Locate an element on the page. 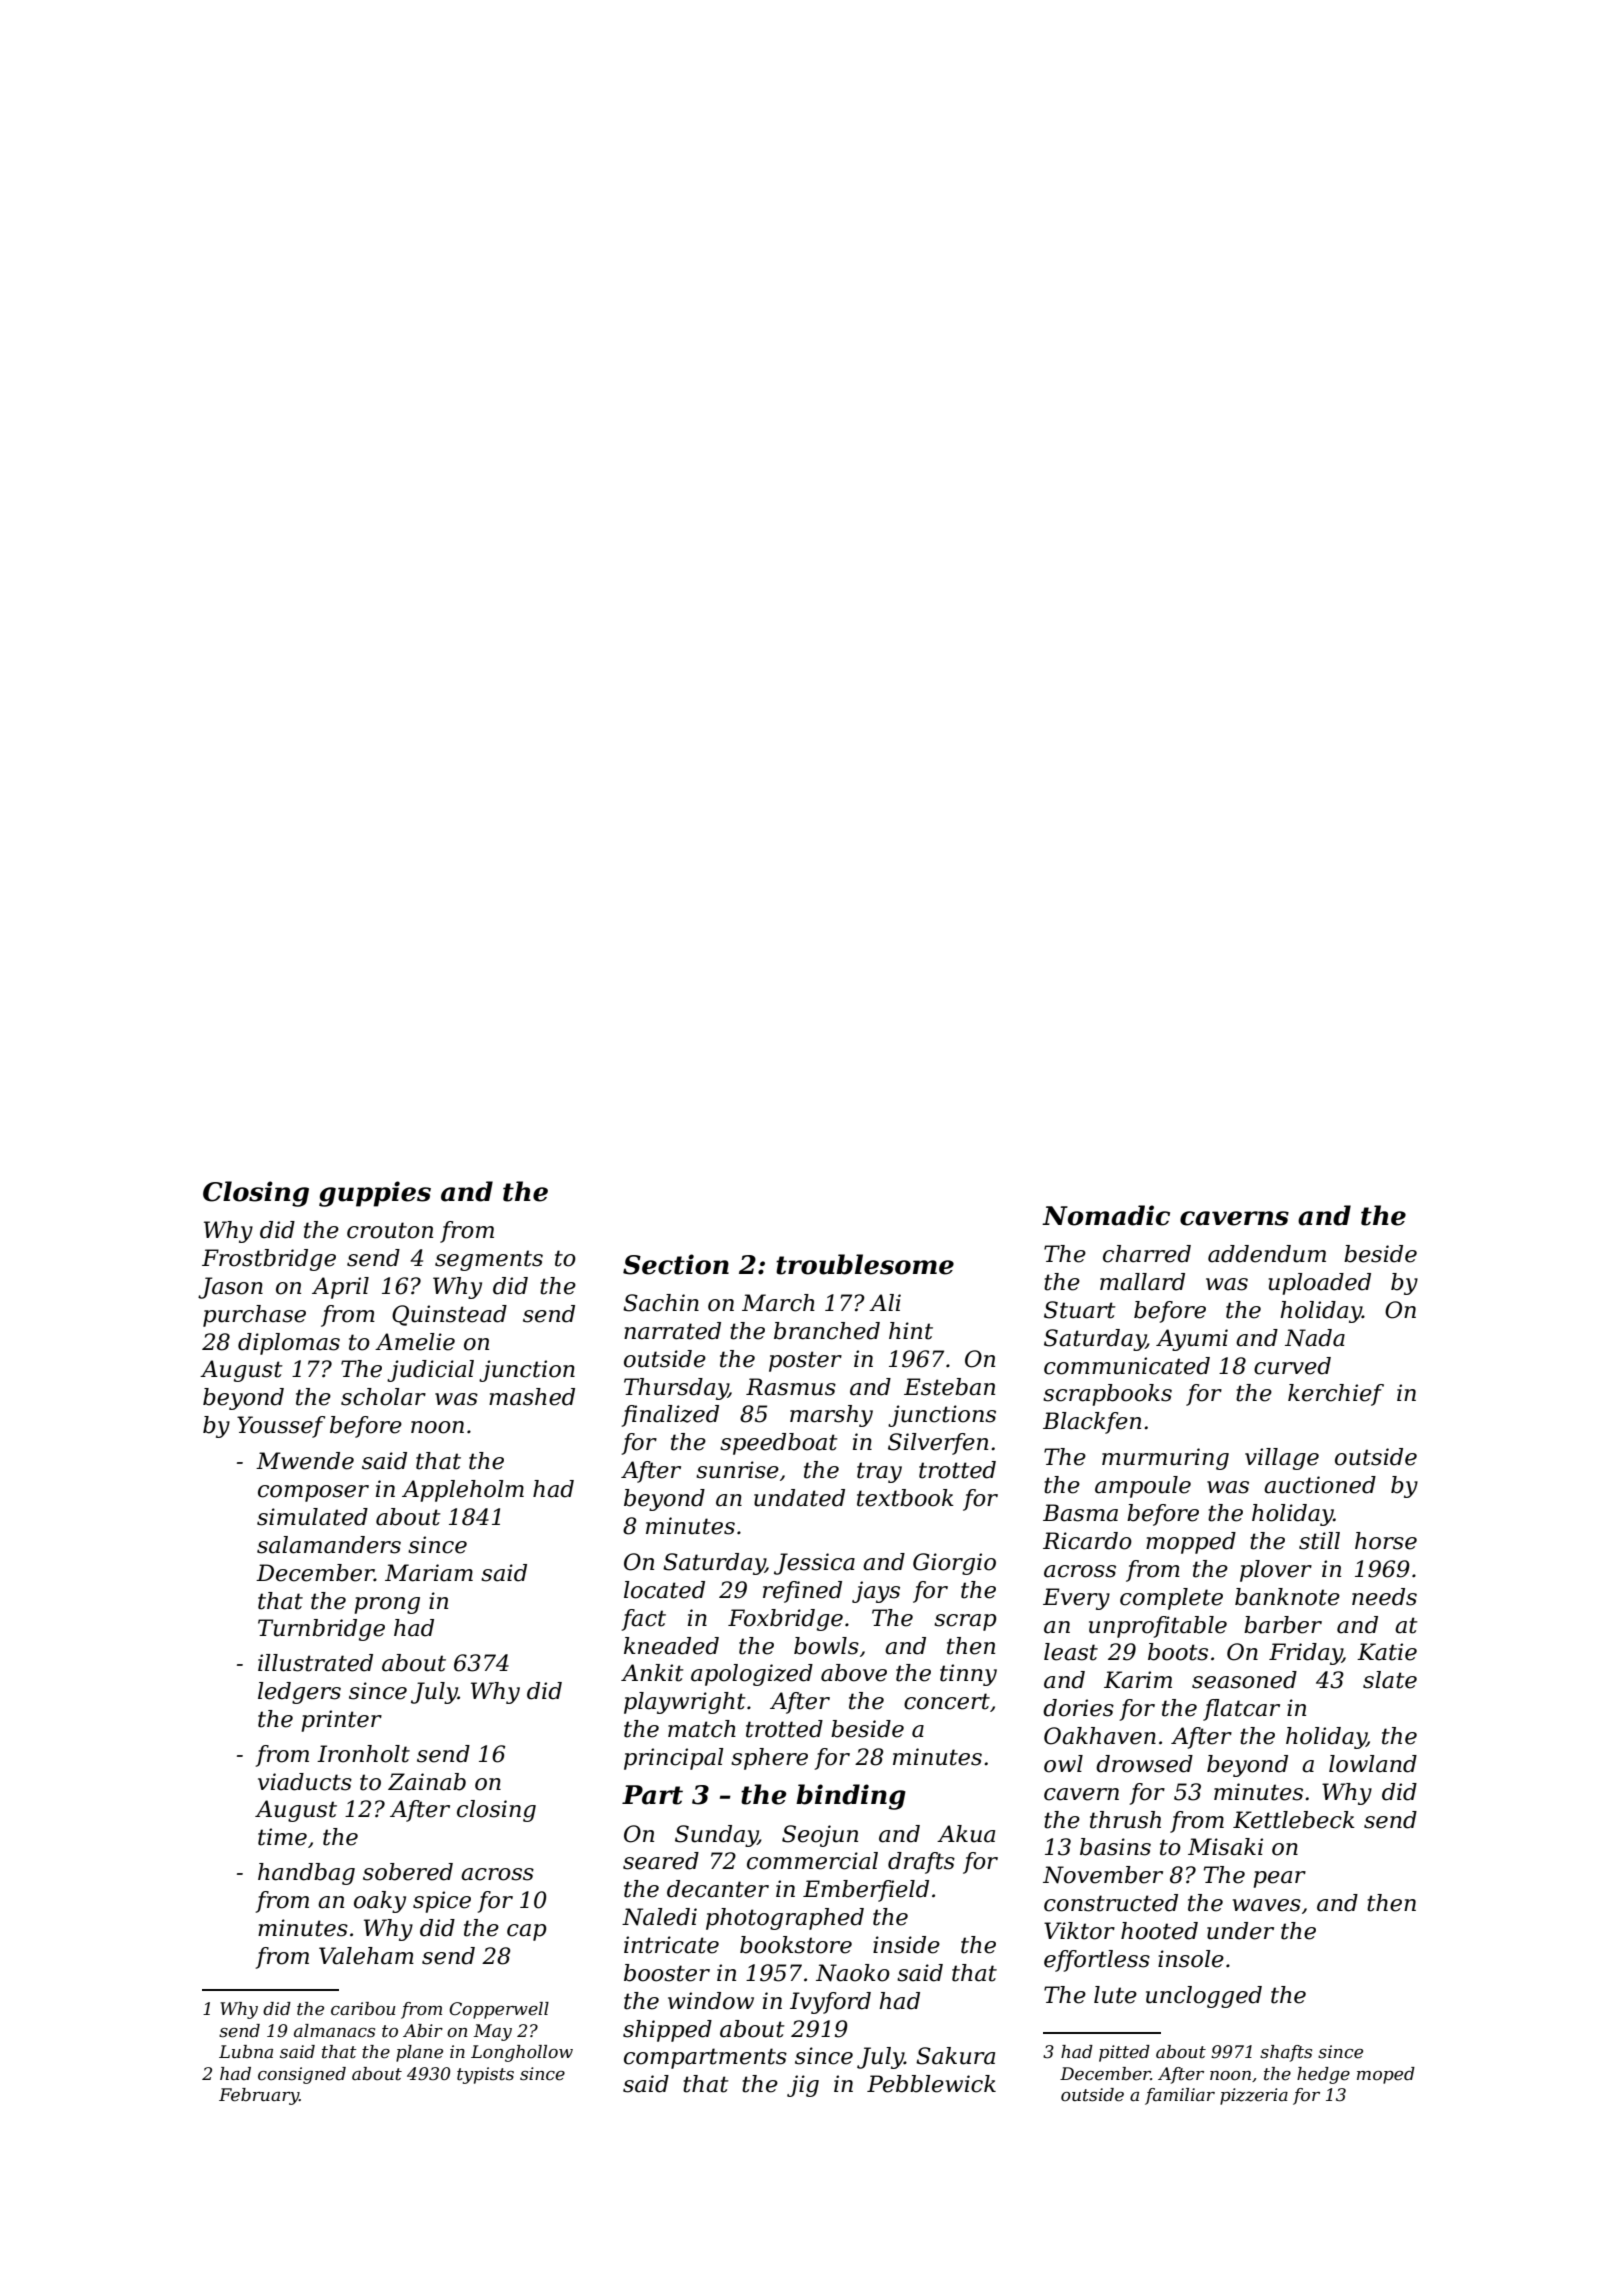 The image size is (1620, 2292). Nomadic is located at coordinates (1106, 1215).
